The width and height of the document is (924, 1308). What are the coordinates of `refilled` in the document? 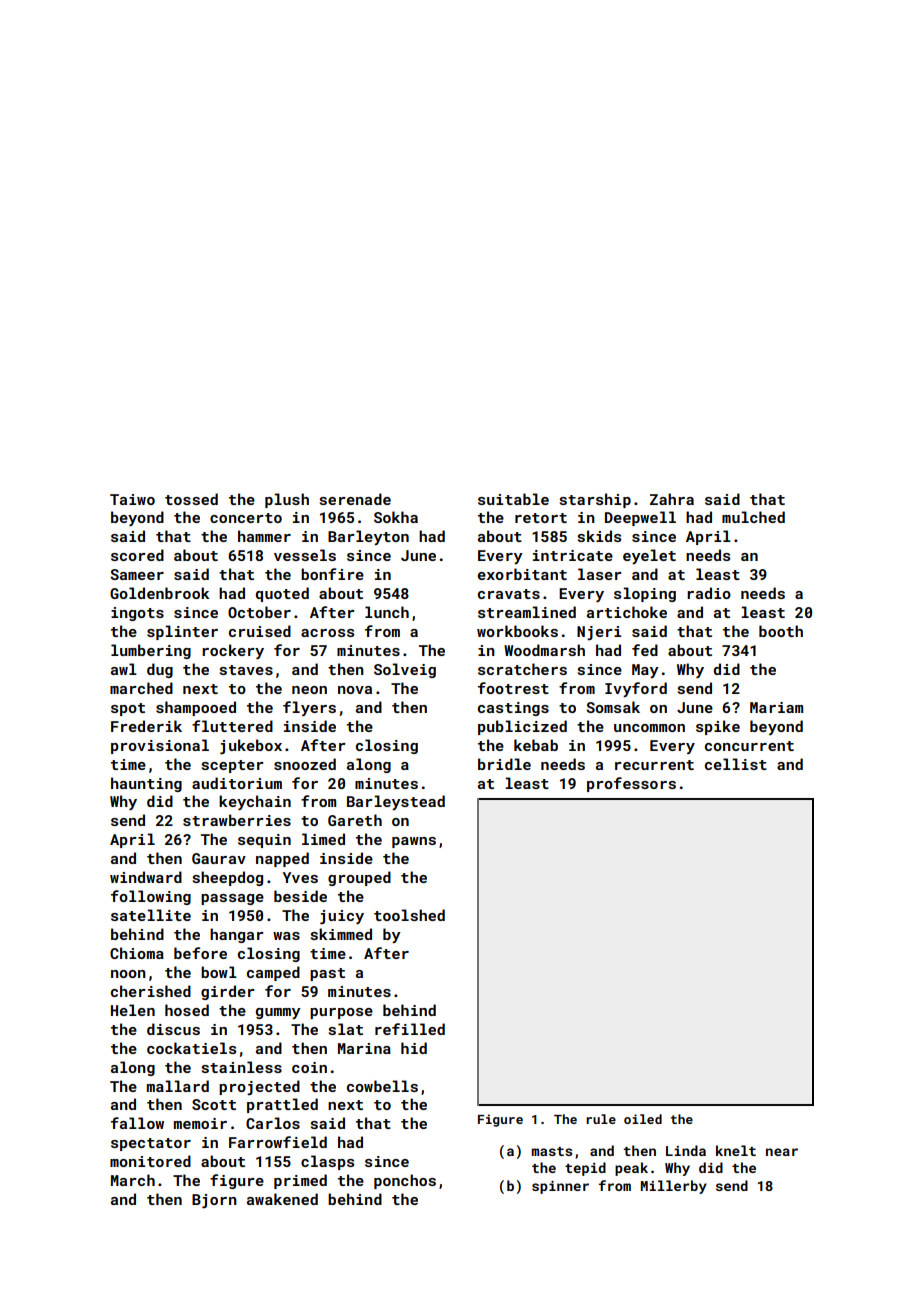 It's located at (410, 1029).
